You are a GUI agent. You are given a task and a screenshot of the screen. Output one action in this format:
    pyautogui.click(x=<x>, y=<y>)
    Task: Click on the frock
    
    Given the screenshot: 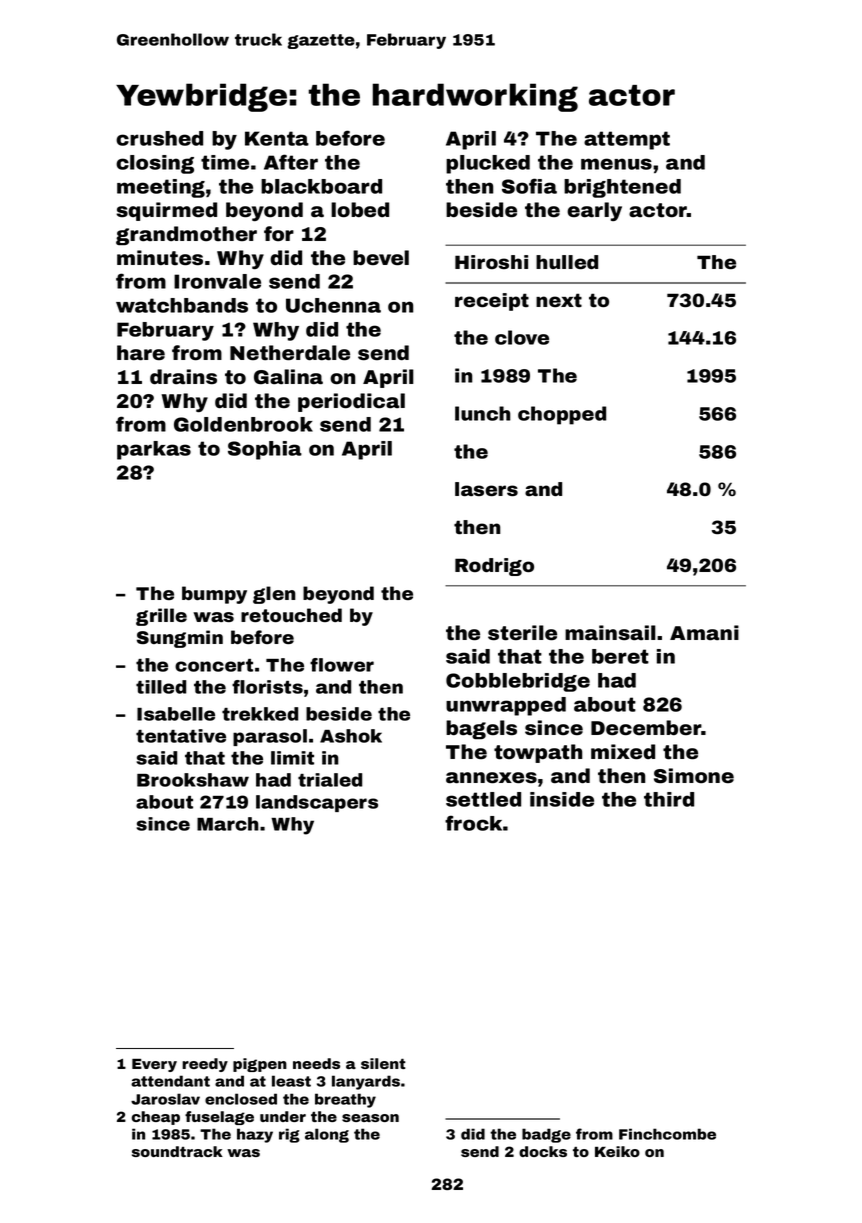 What is the action you would take?
    pyautogui.click(x=473, y=823)
